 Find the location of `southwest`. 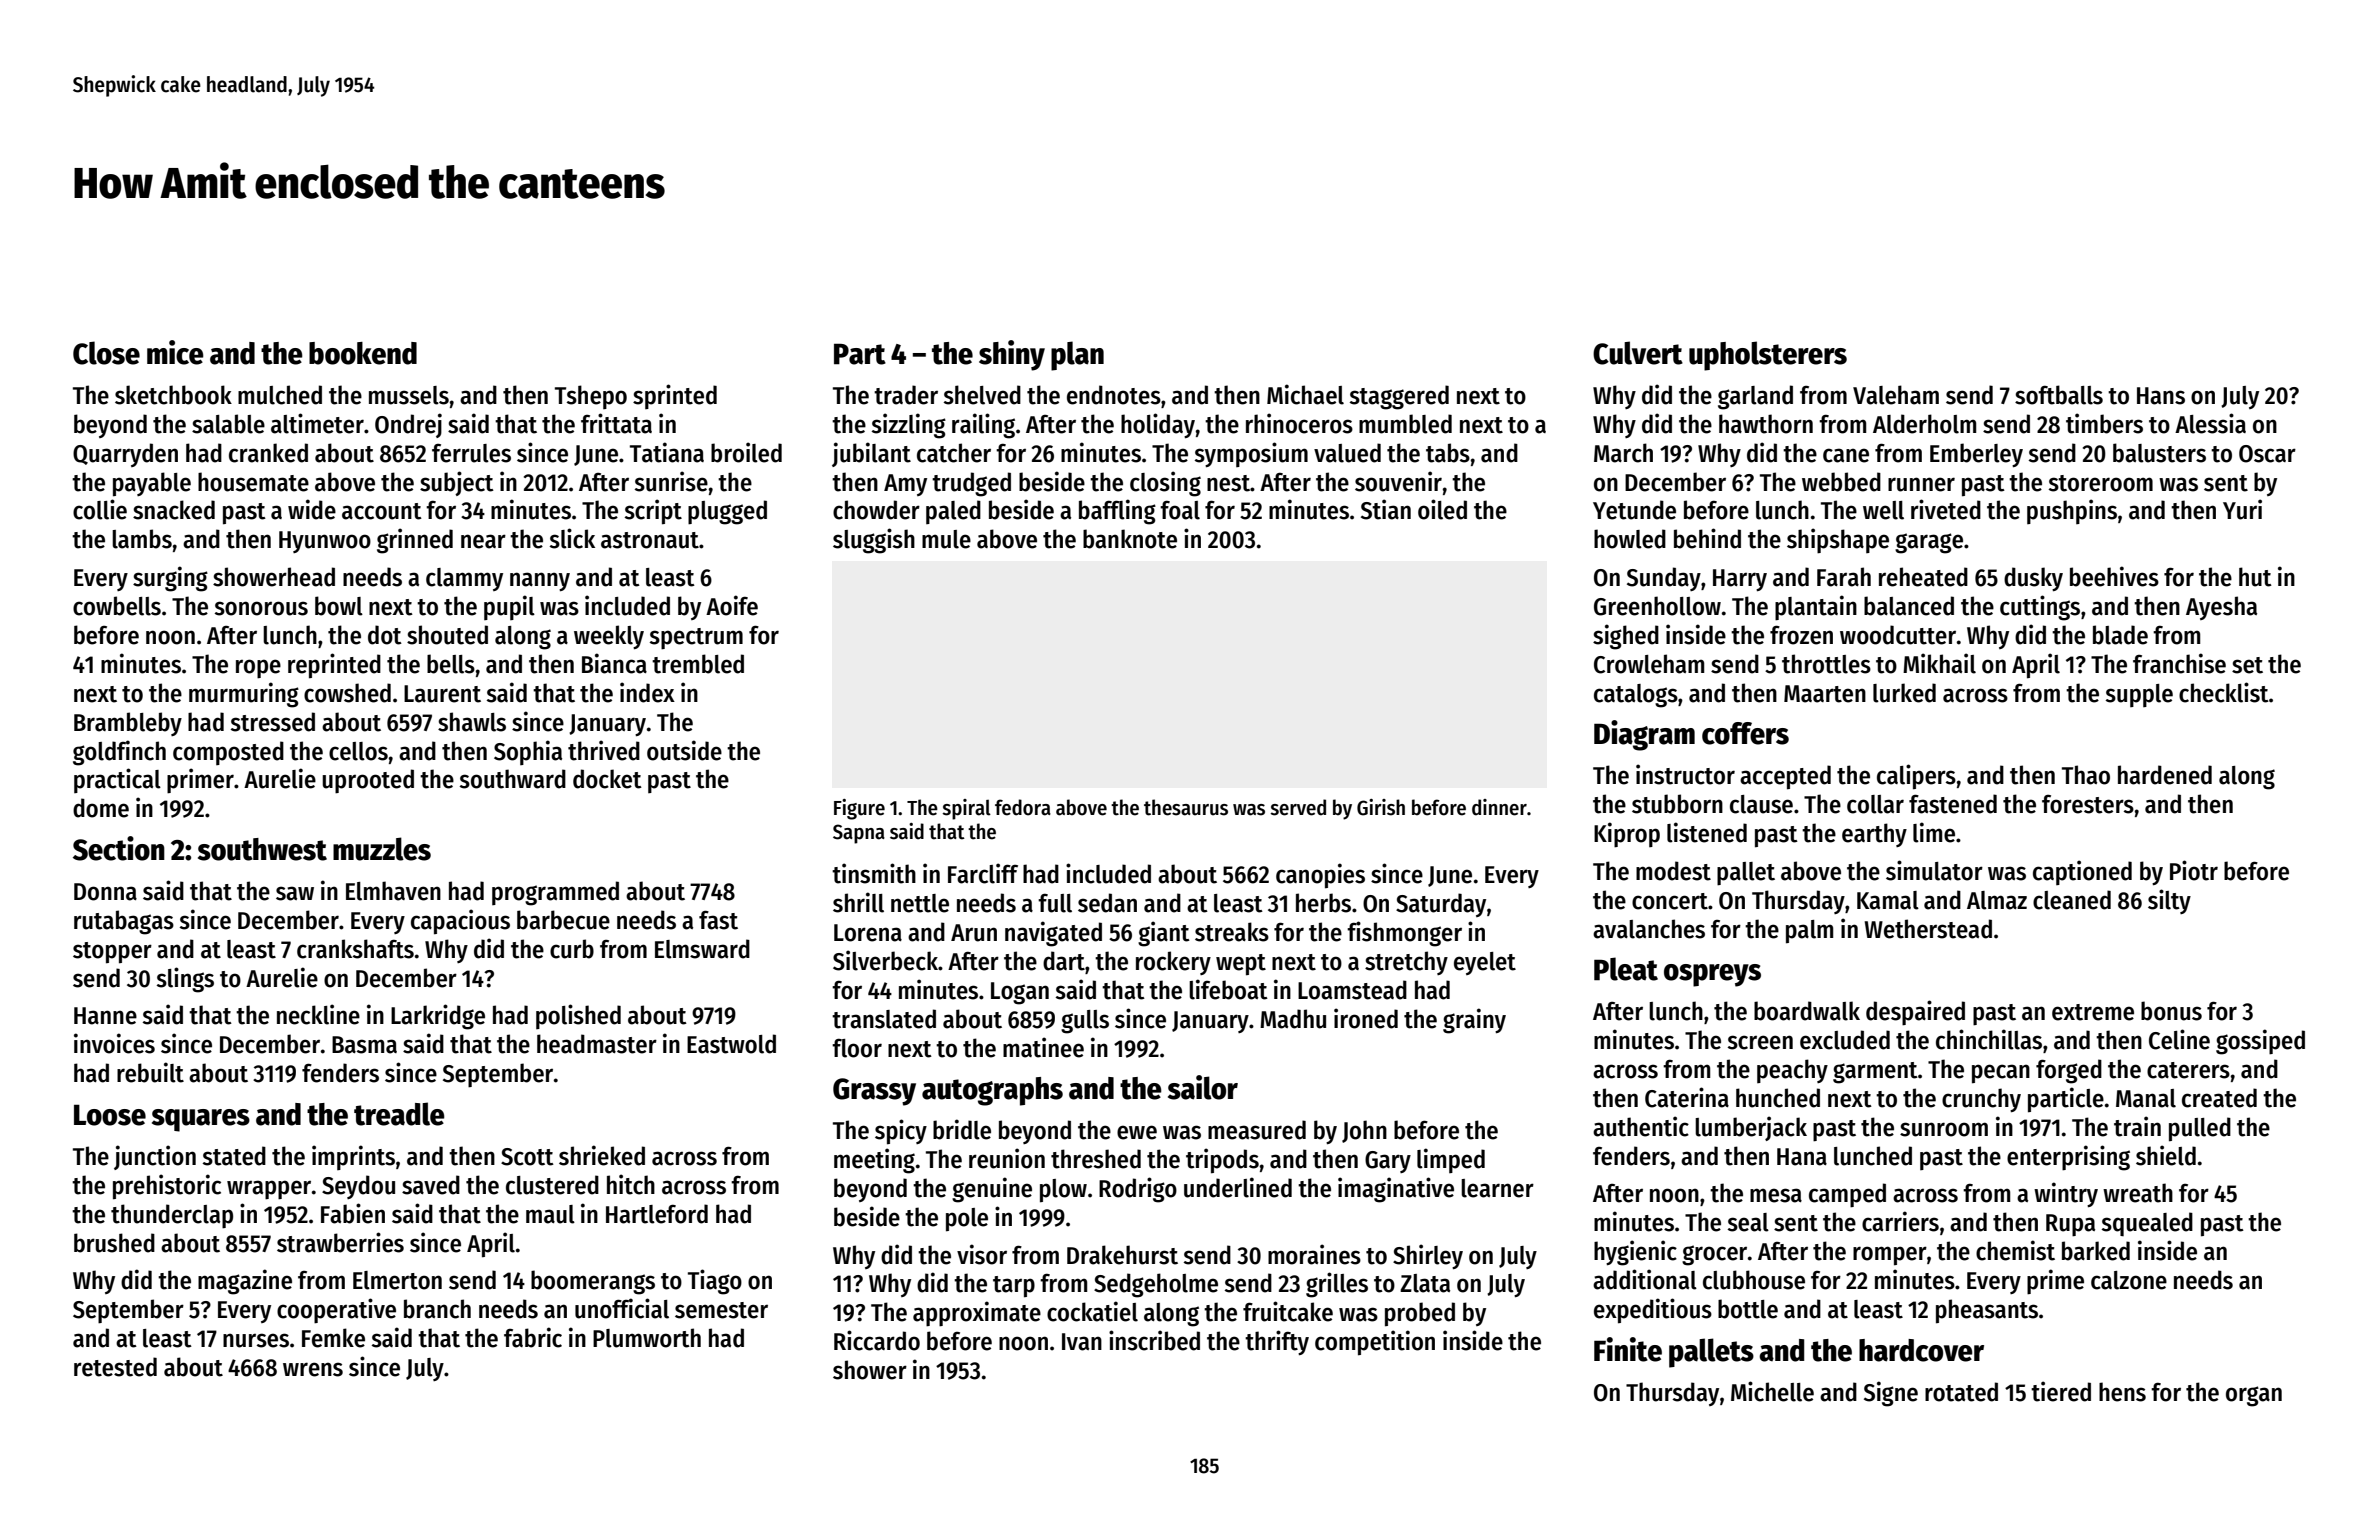

southwest is located at coordinates (262, 849).
